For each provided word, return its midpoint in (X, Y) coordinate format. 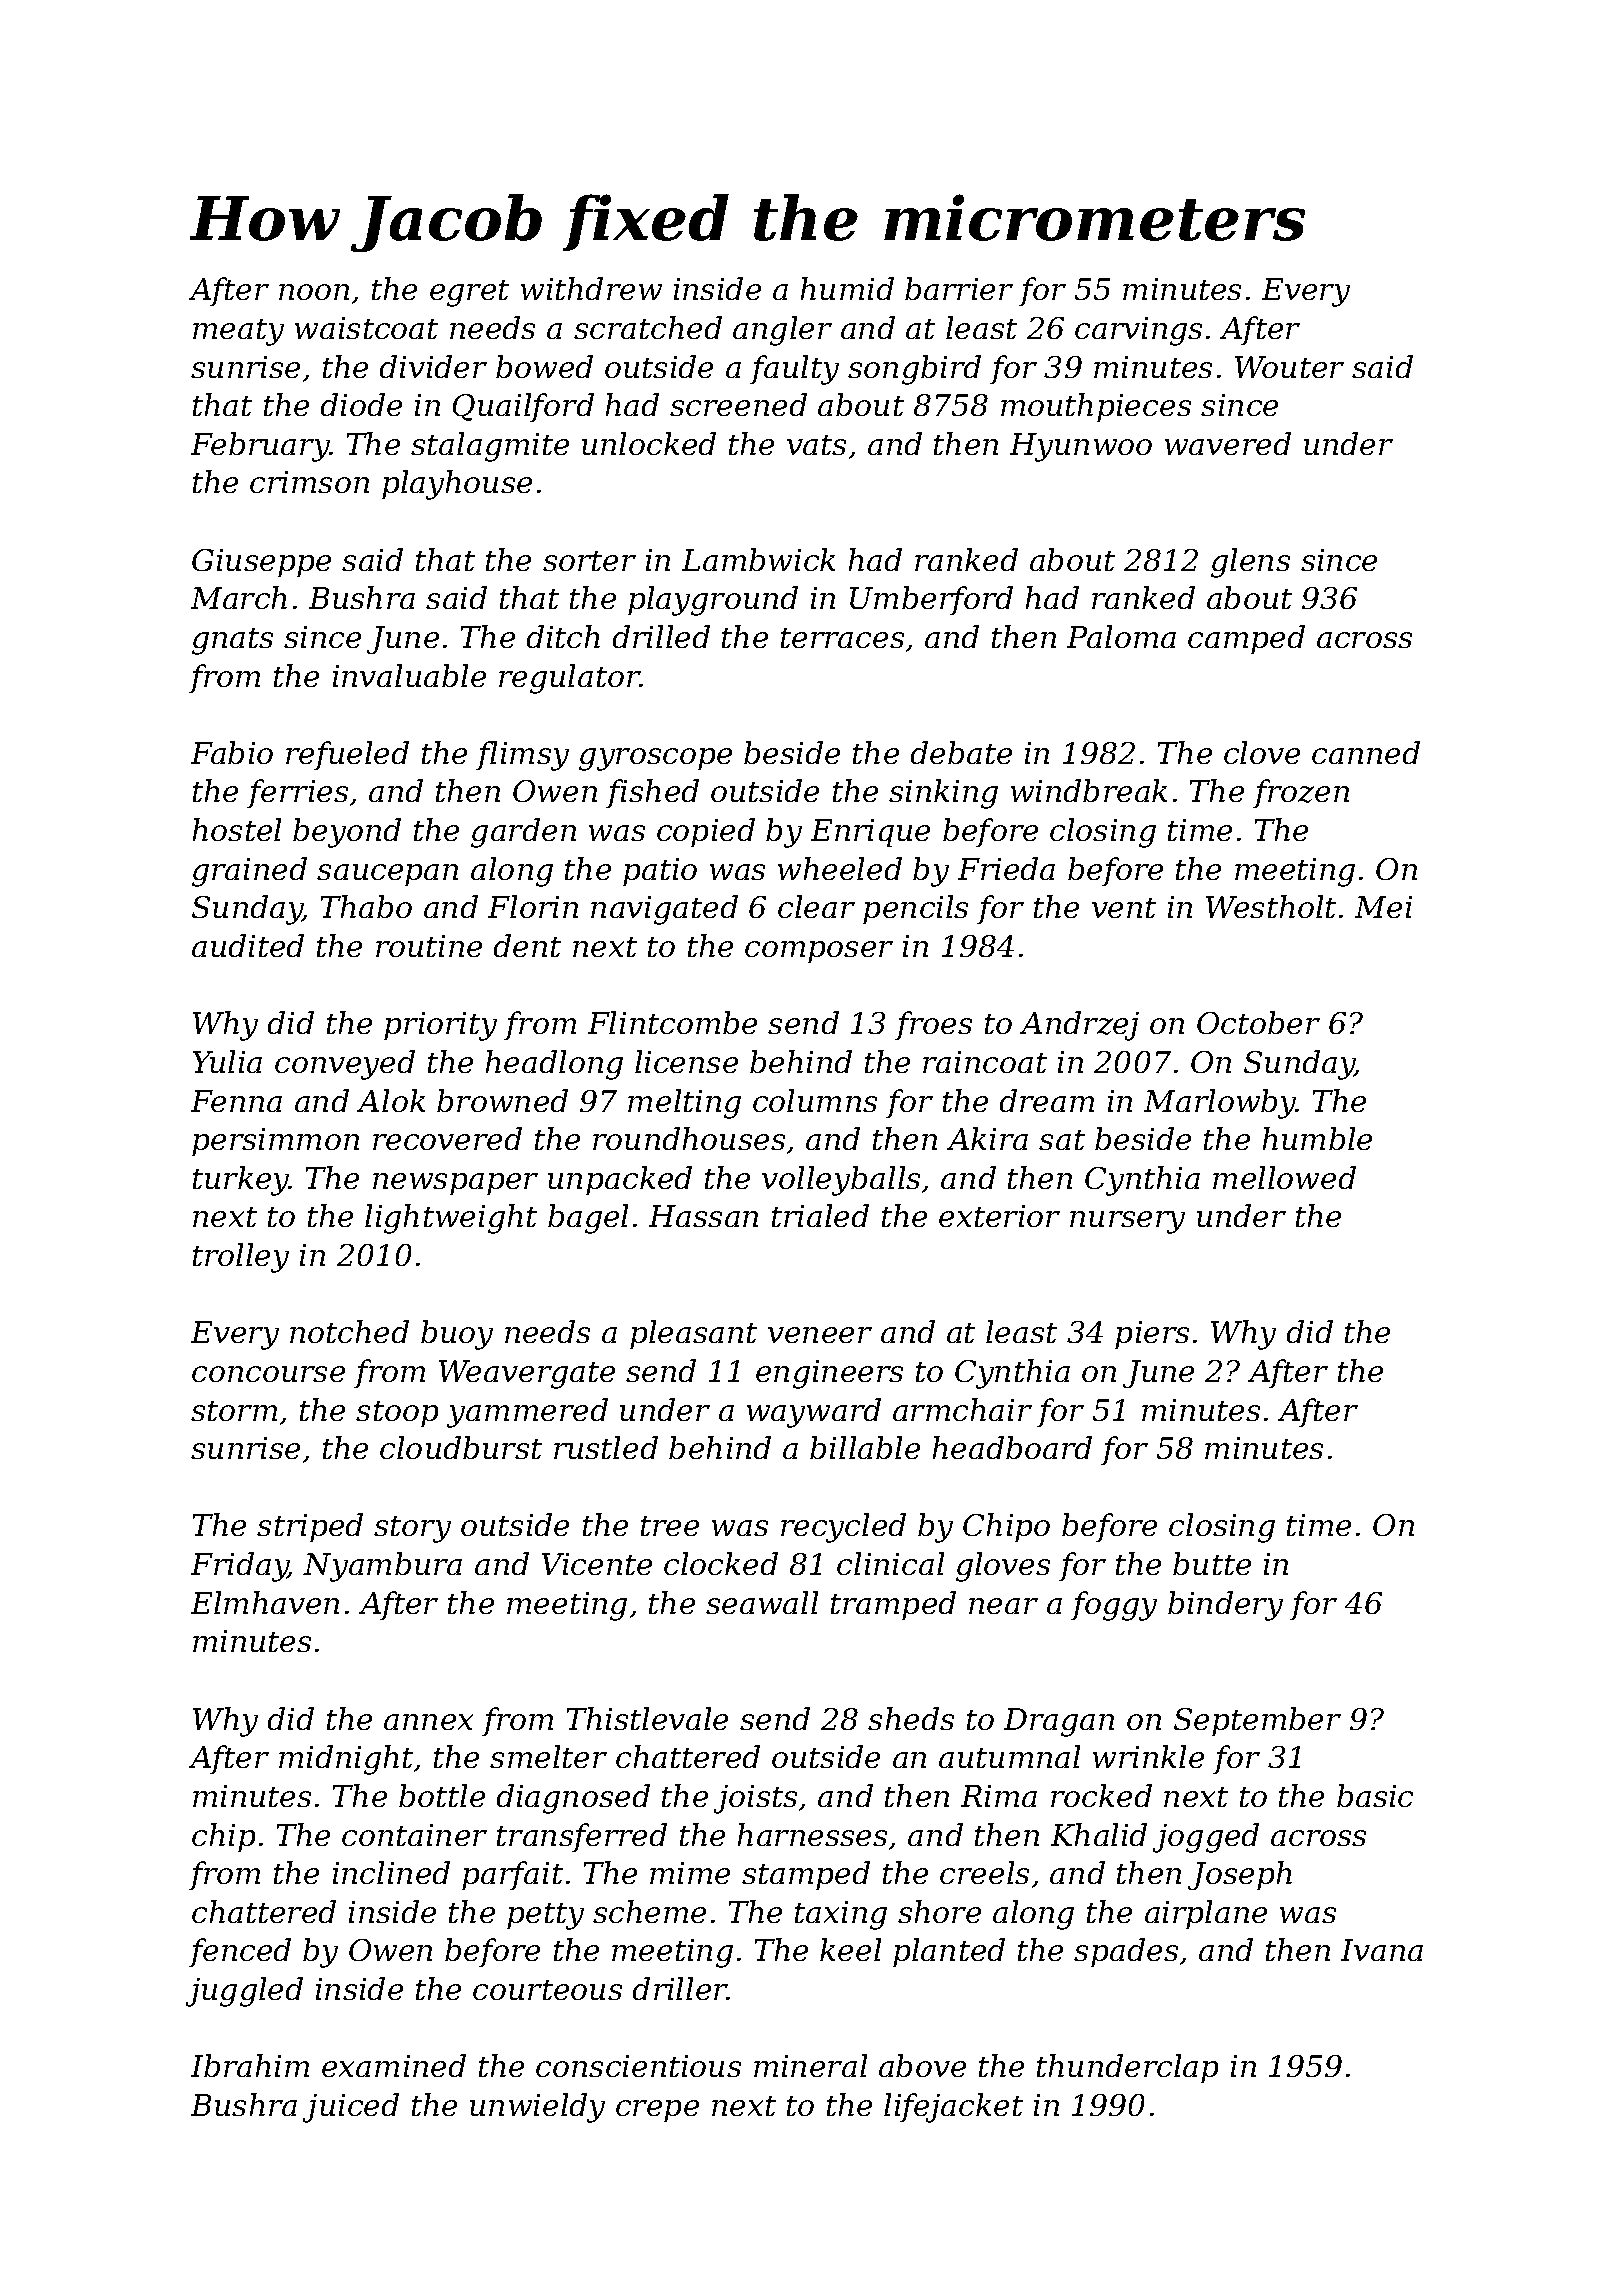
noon (314, 292)
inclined (391, 1872)
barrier (959, 288)
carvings (1138, 331)
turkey (241, 1181)
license (686, 1061)
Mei (1383, 907)
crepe (657, 2111)
